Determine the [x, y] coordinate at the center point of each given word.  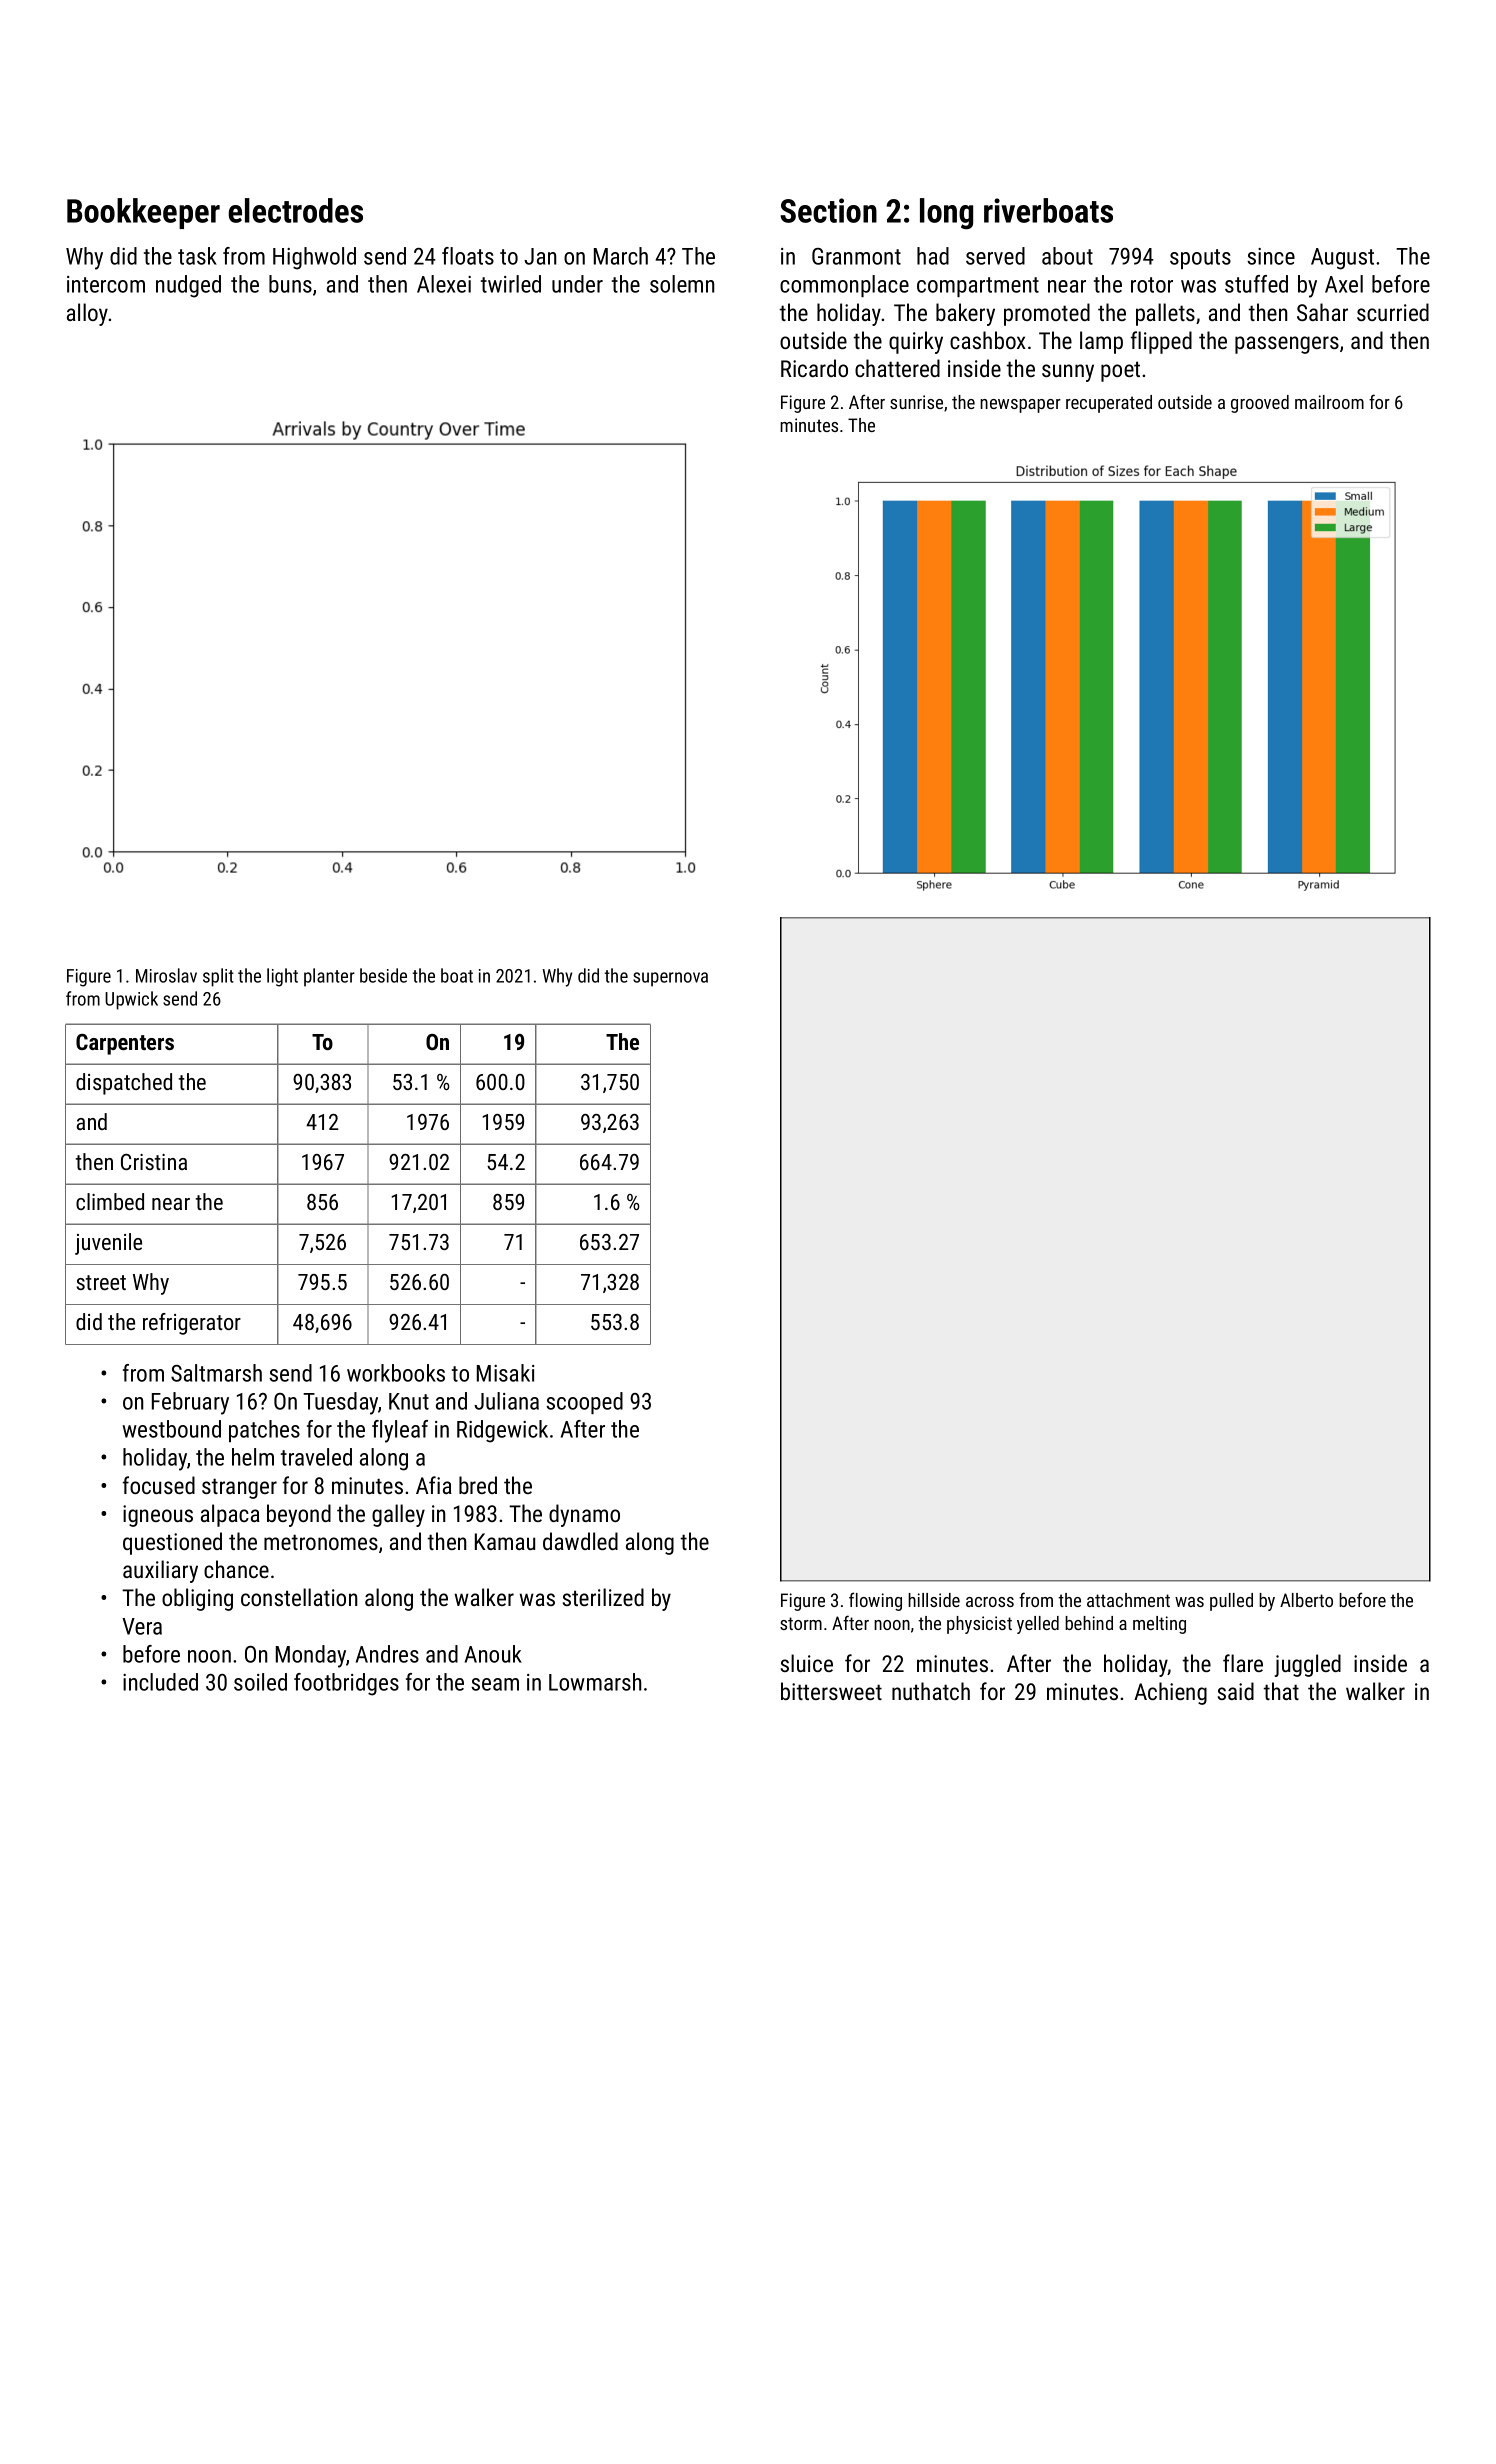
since [1271, 256]
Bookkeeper [143, 213]
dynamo [584, 1515]
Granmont [856, 256]
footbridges [346, 1684]
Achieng [1170, 1693]
